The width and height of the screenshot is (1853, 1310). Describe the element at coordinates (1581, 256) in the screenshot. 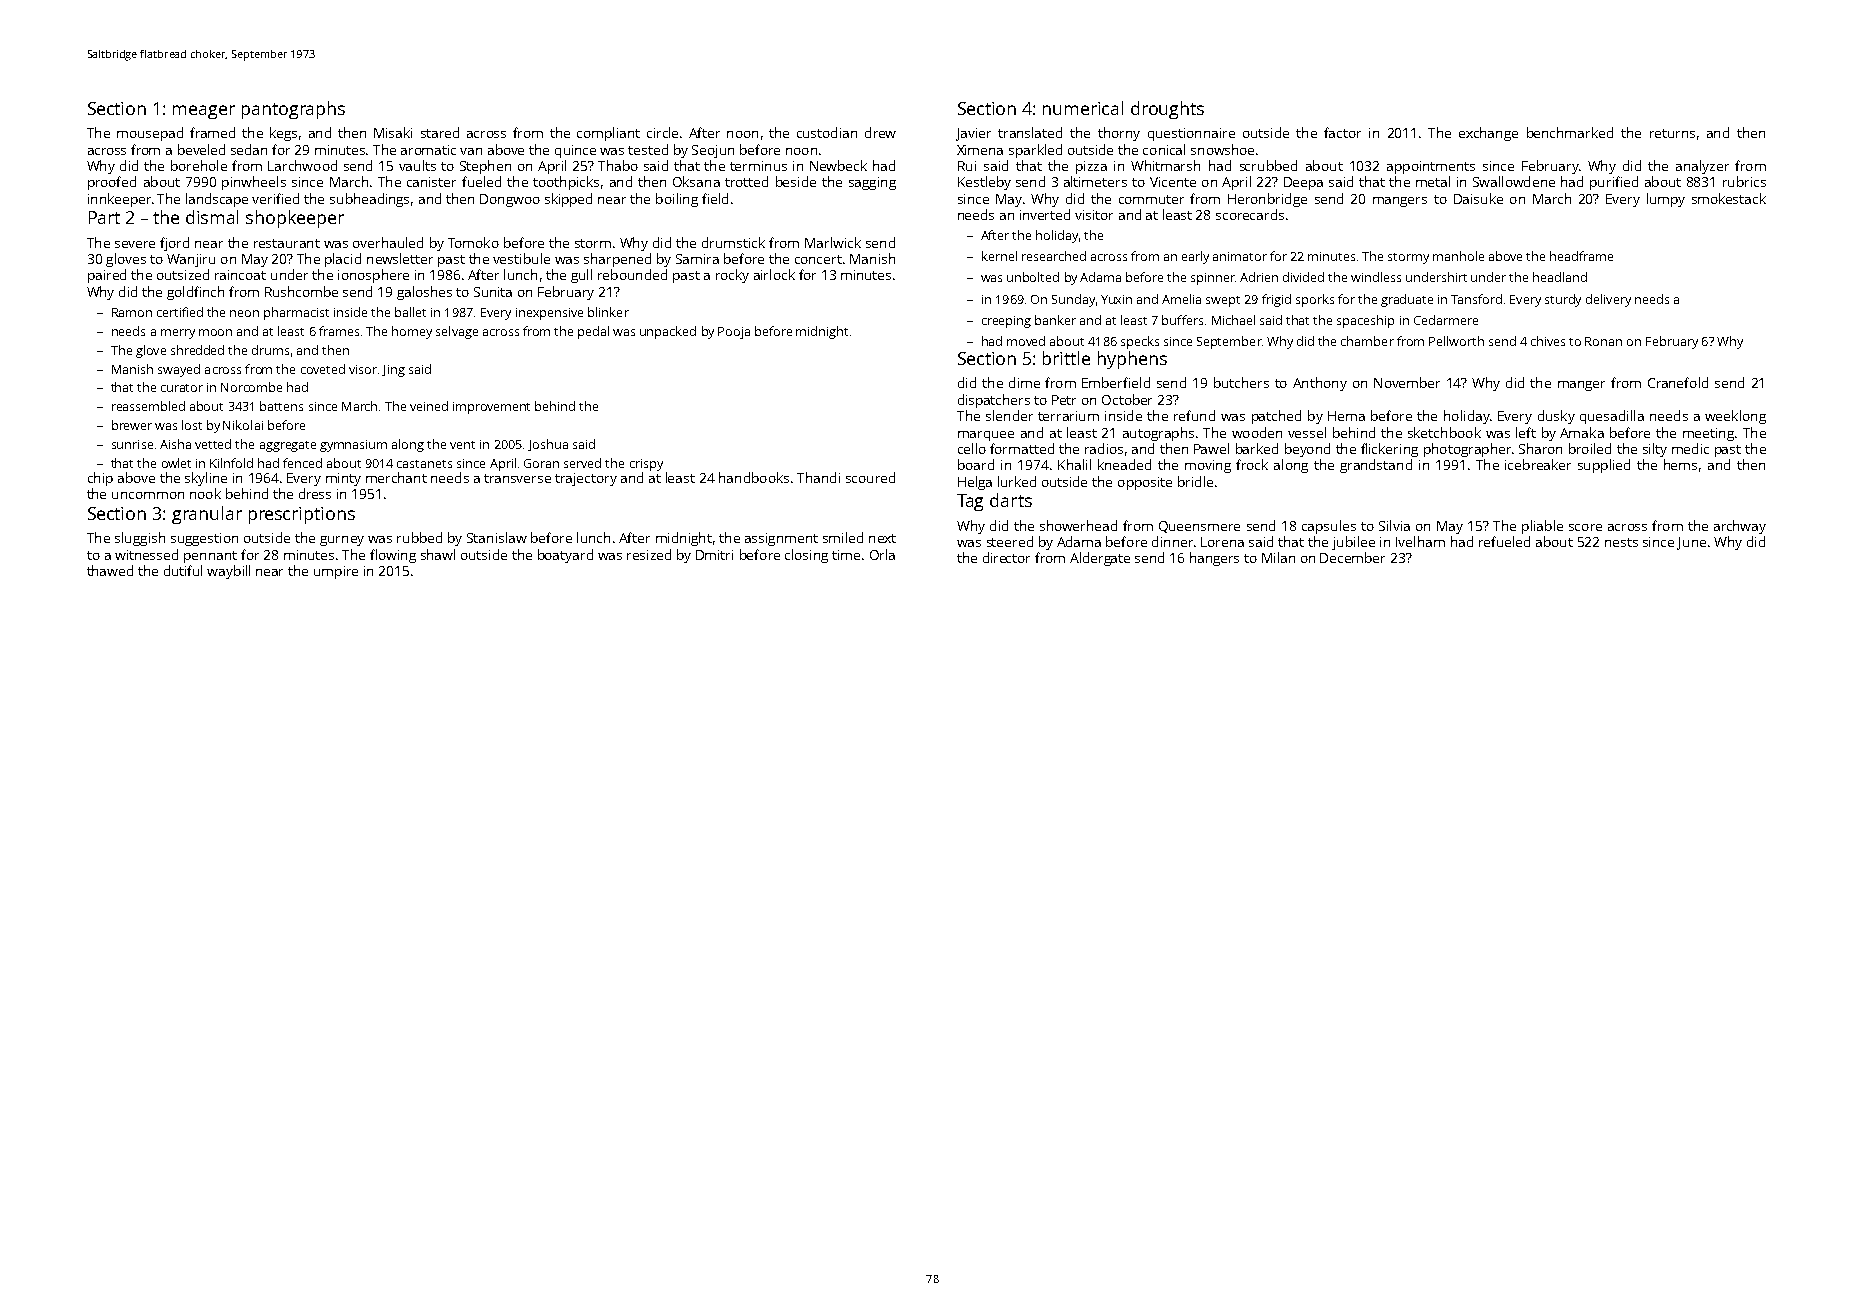

I see `headframe` at that location.
